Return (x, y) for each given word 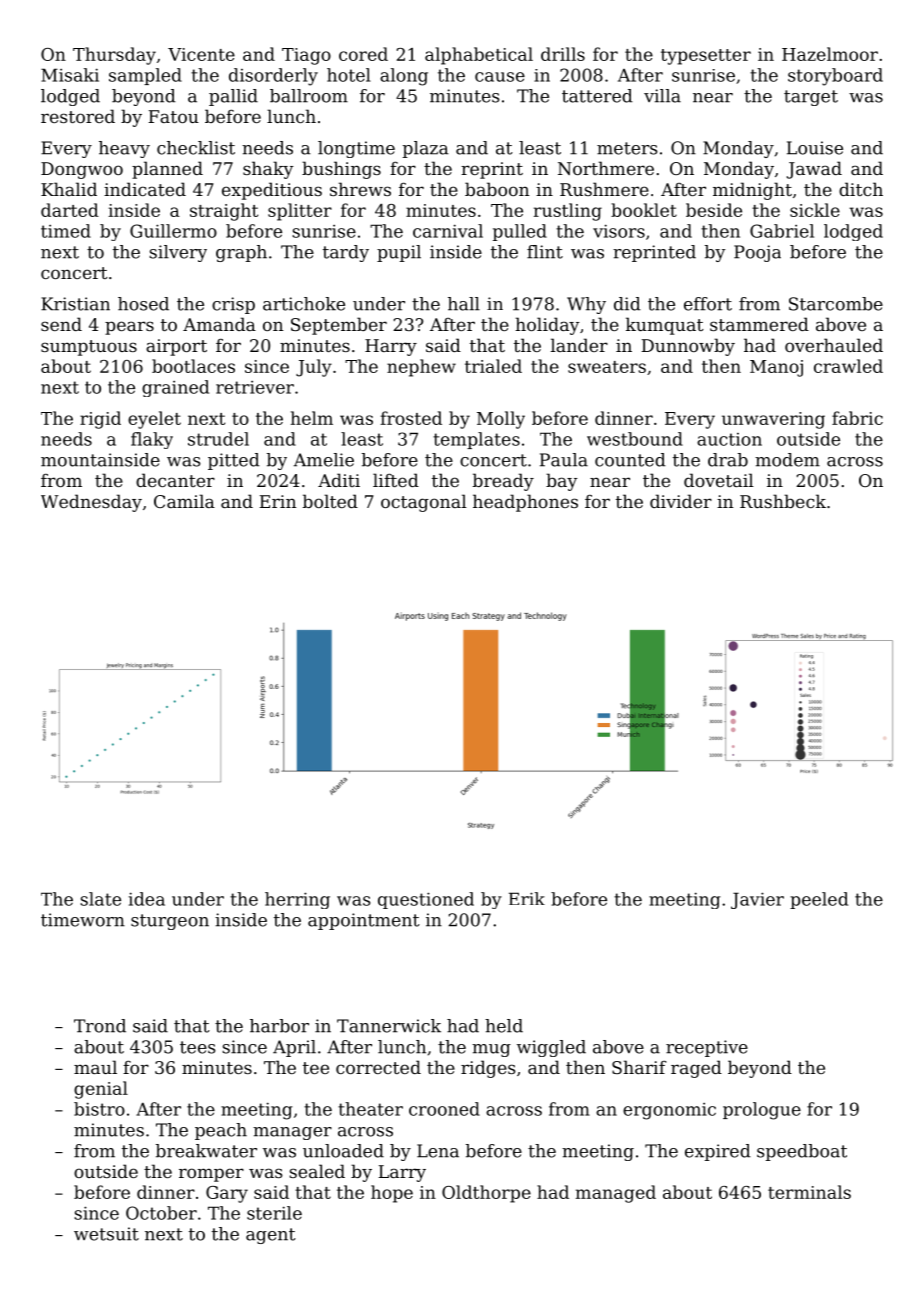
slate (100, 899)
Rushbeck (783, 501)
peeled (819, 900)
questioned (426, 900)
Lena (438, 1151)
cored (363, 54)
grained (175, 388)
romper (211, 1175)
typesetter (706, 57)
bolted (330, 501)
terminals (809, 1192)
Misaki (70, 75)
